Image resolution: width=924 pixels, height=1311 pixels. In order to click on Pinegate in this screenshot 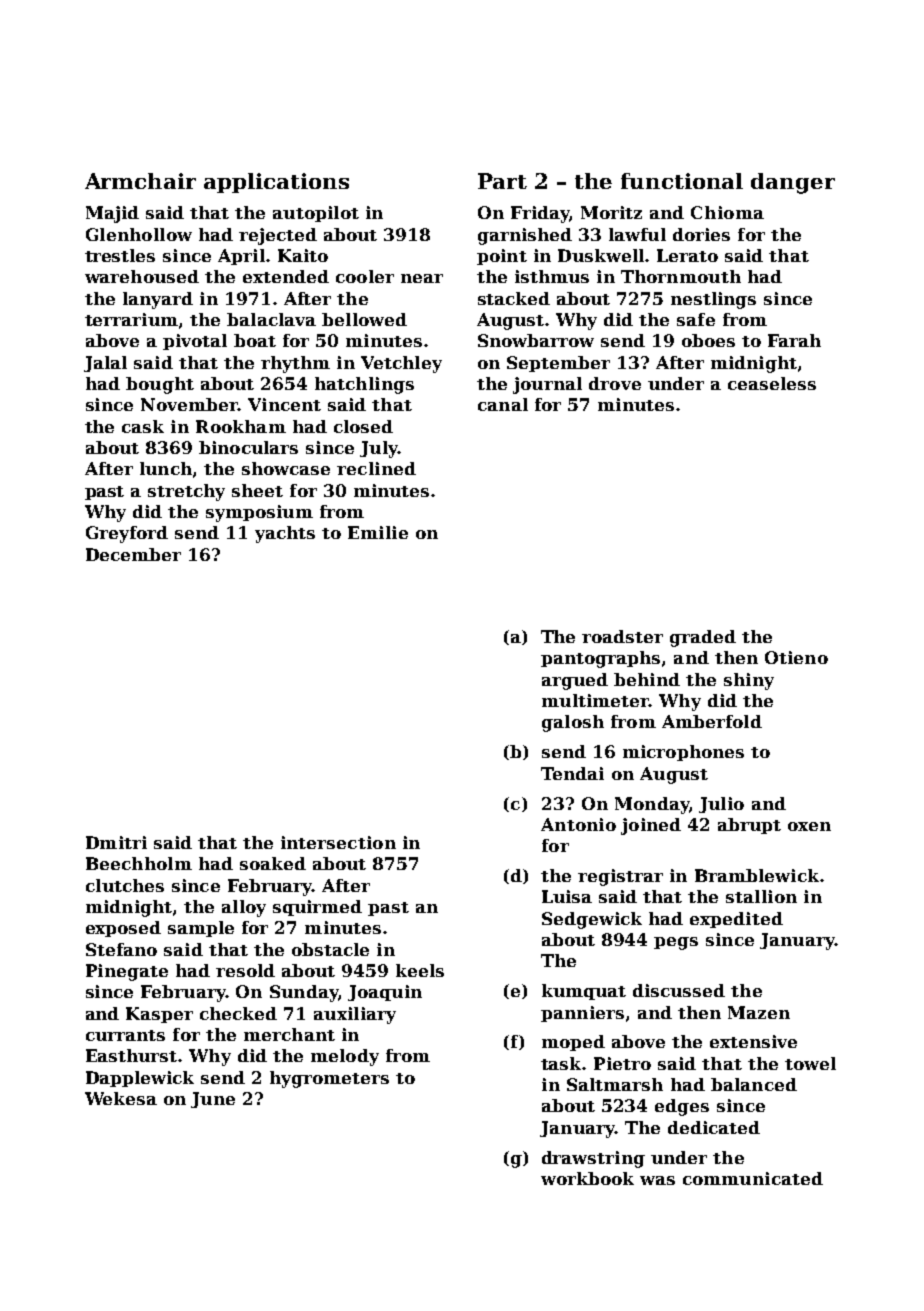, I will do `click(127, 972)`.
